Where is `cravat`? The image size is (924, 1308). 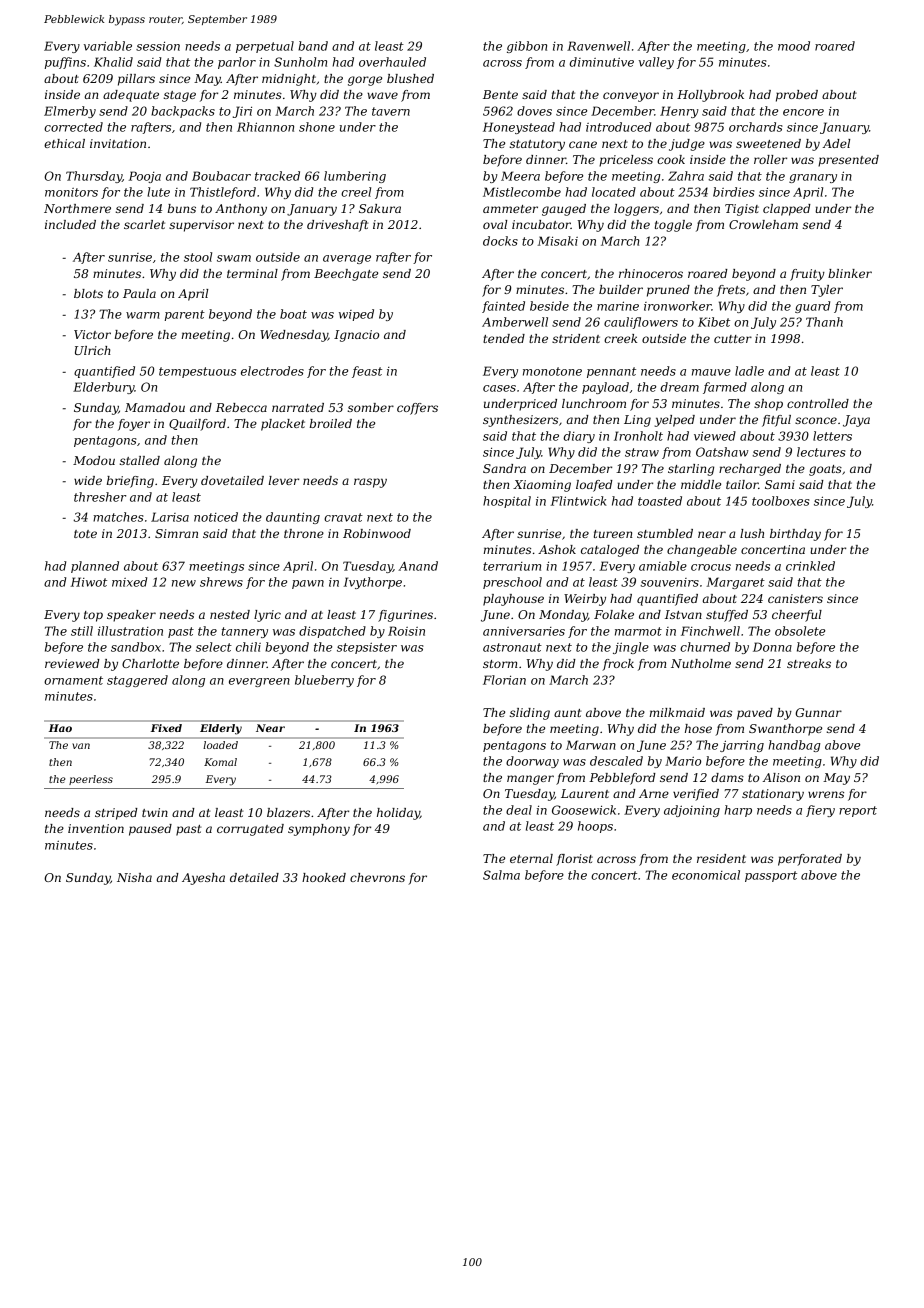 cravat is located at coordinates (343, 517).
